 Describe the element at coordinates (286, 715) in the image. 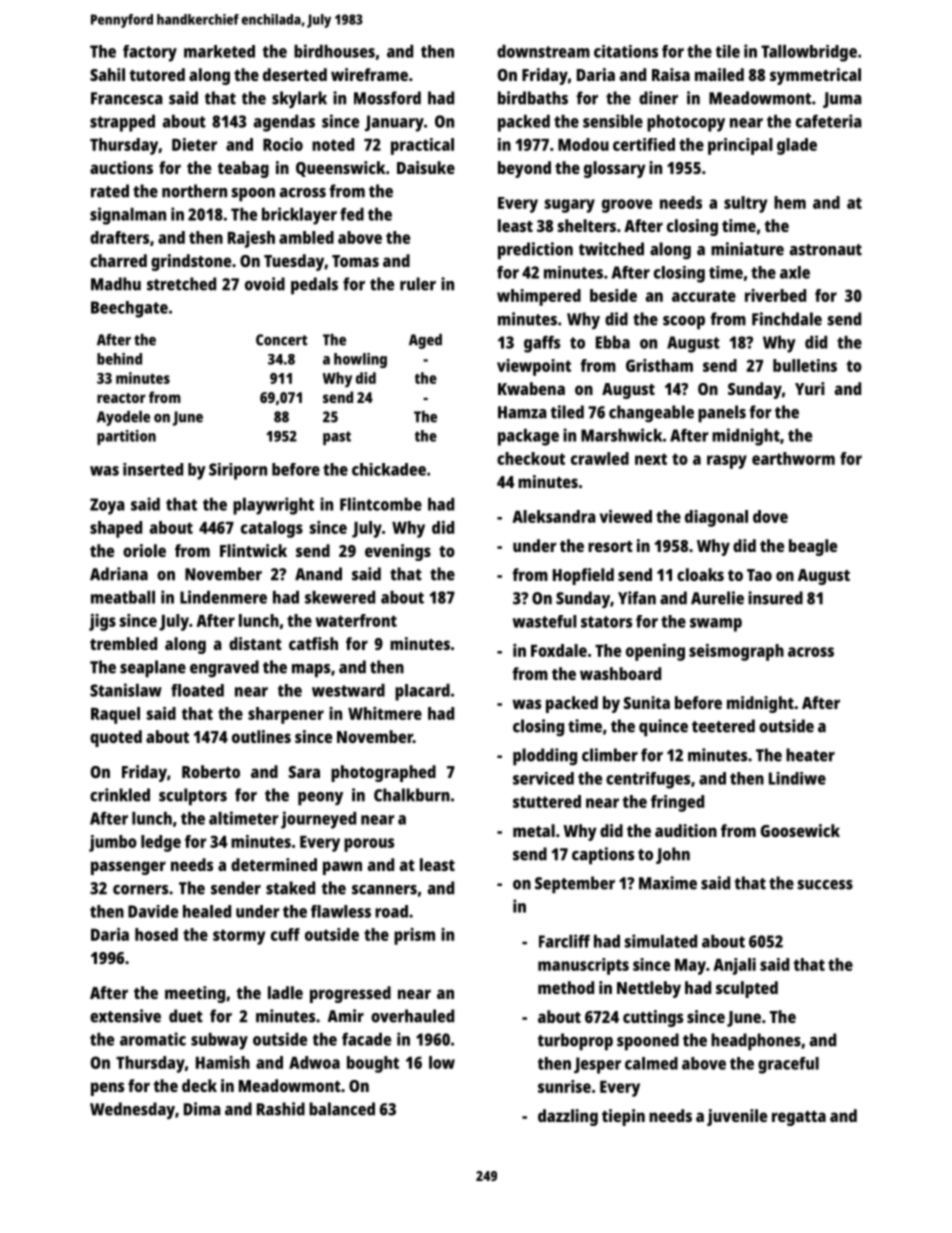

I see `sharpener` at that location.
